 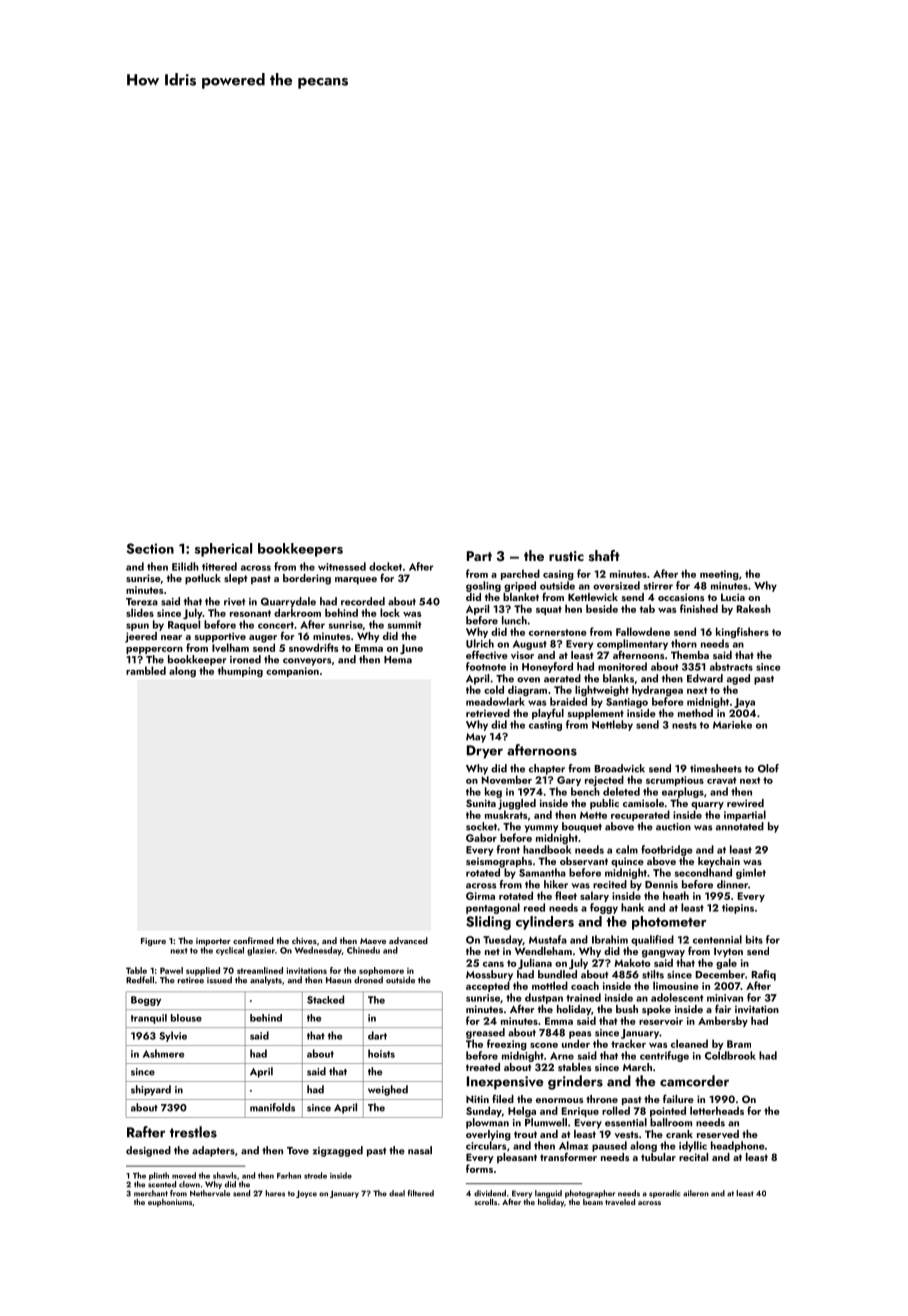 I want to click on Bram, so click(x=739, y=1044).
